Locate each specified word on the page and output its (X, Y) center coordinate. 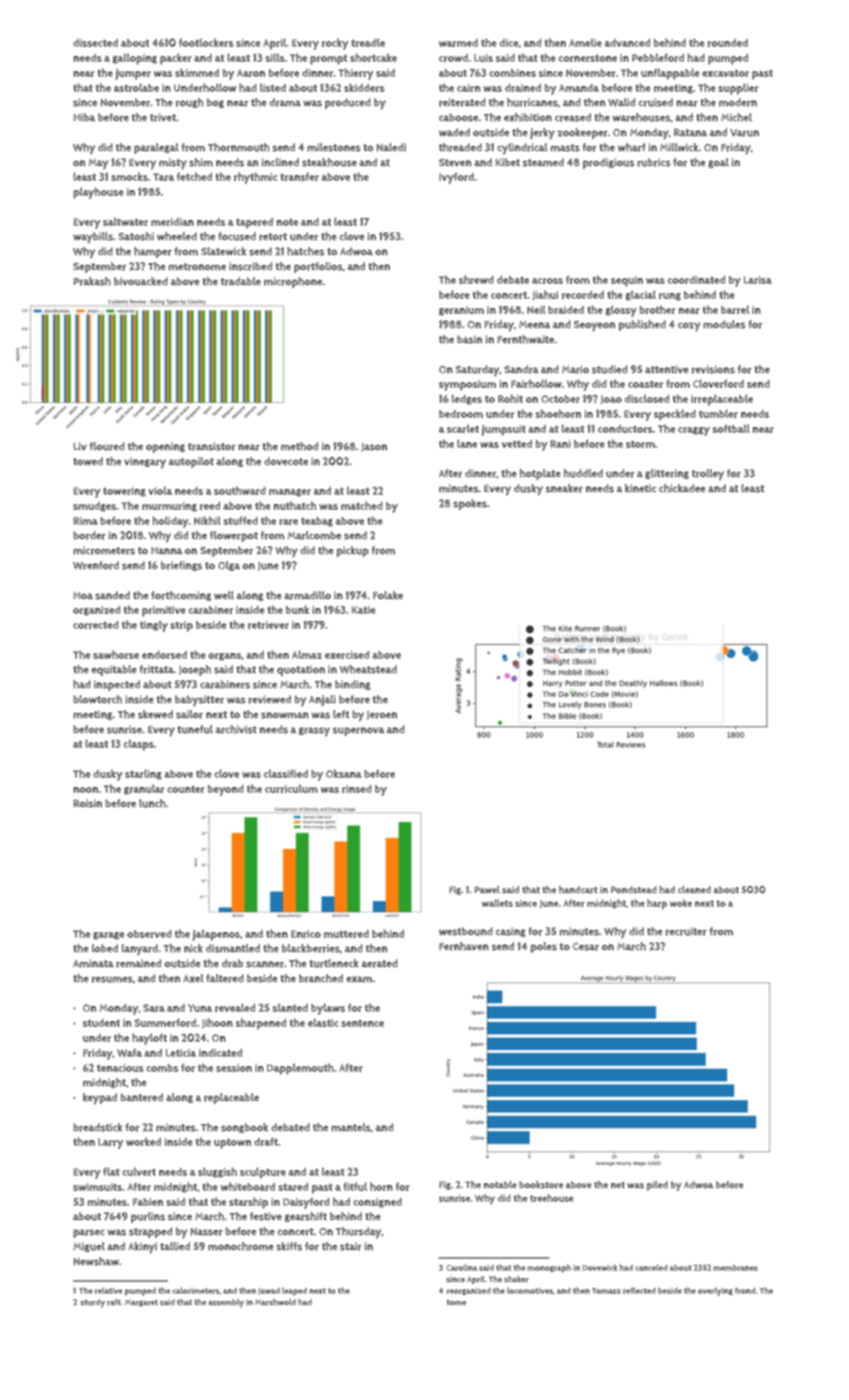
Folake (388, 595)
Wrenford (96, 565)
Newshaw (96, 1261)
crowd (453, 58)
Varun (744, 133)
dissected (95, 43)
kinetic (640, 488)
